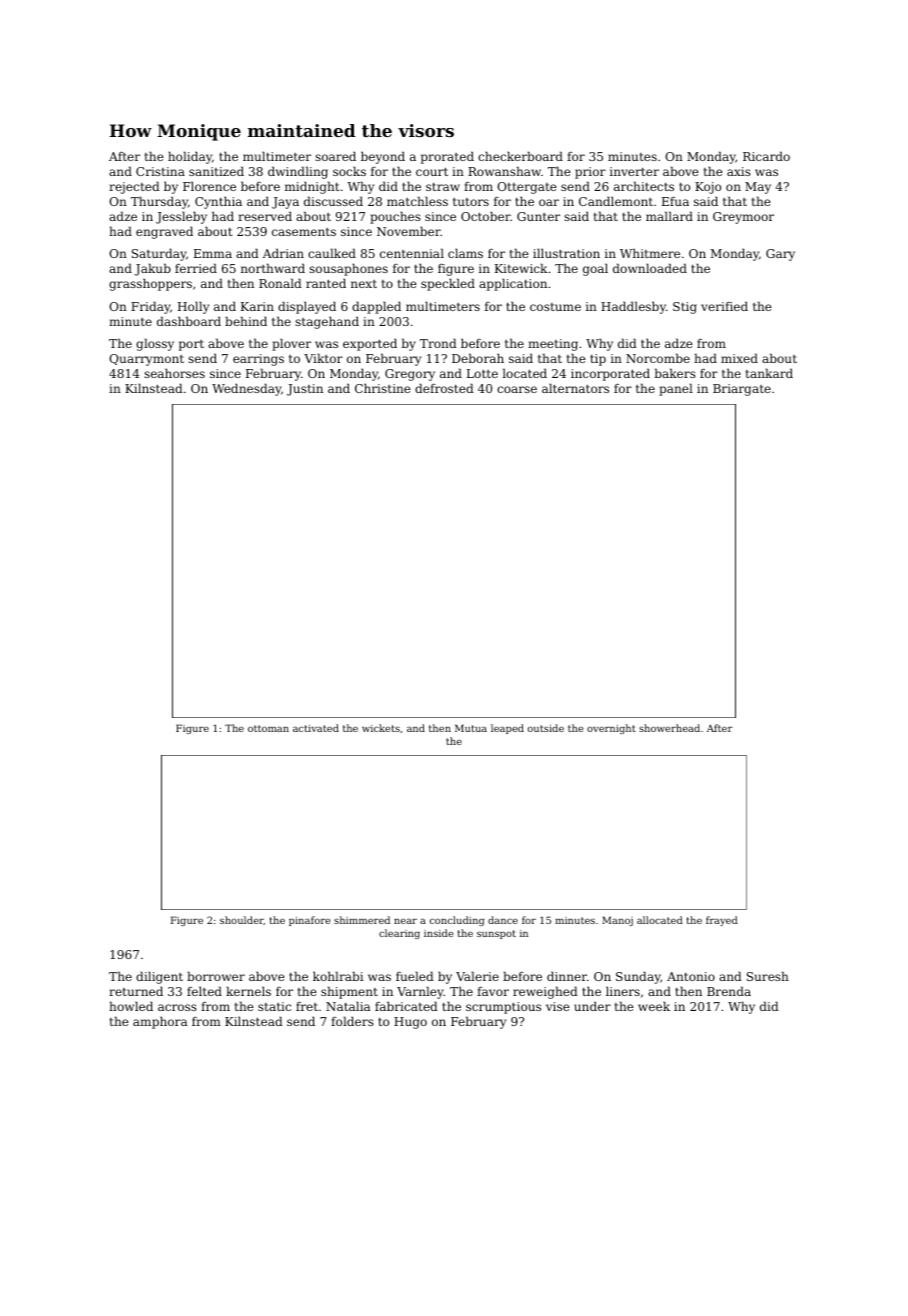 This image has height=1316, width=908. What do you see at coordinates (658, 358) in the image?
I see `Norcombe` at bounding box center [658, 358].
